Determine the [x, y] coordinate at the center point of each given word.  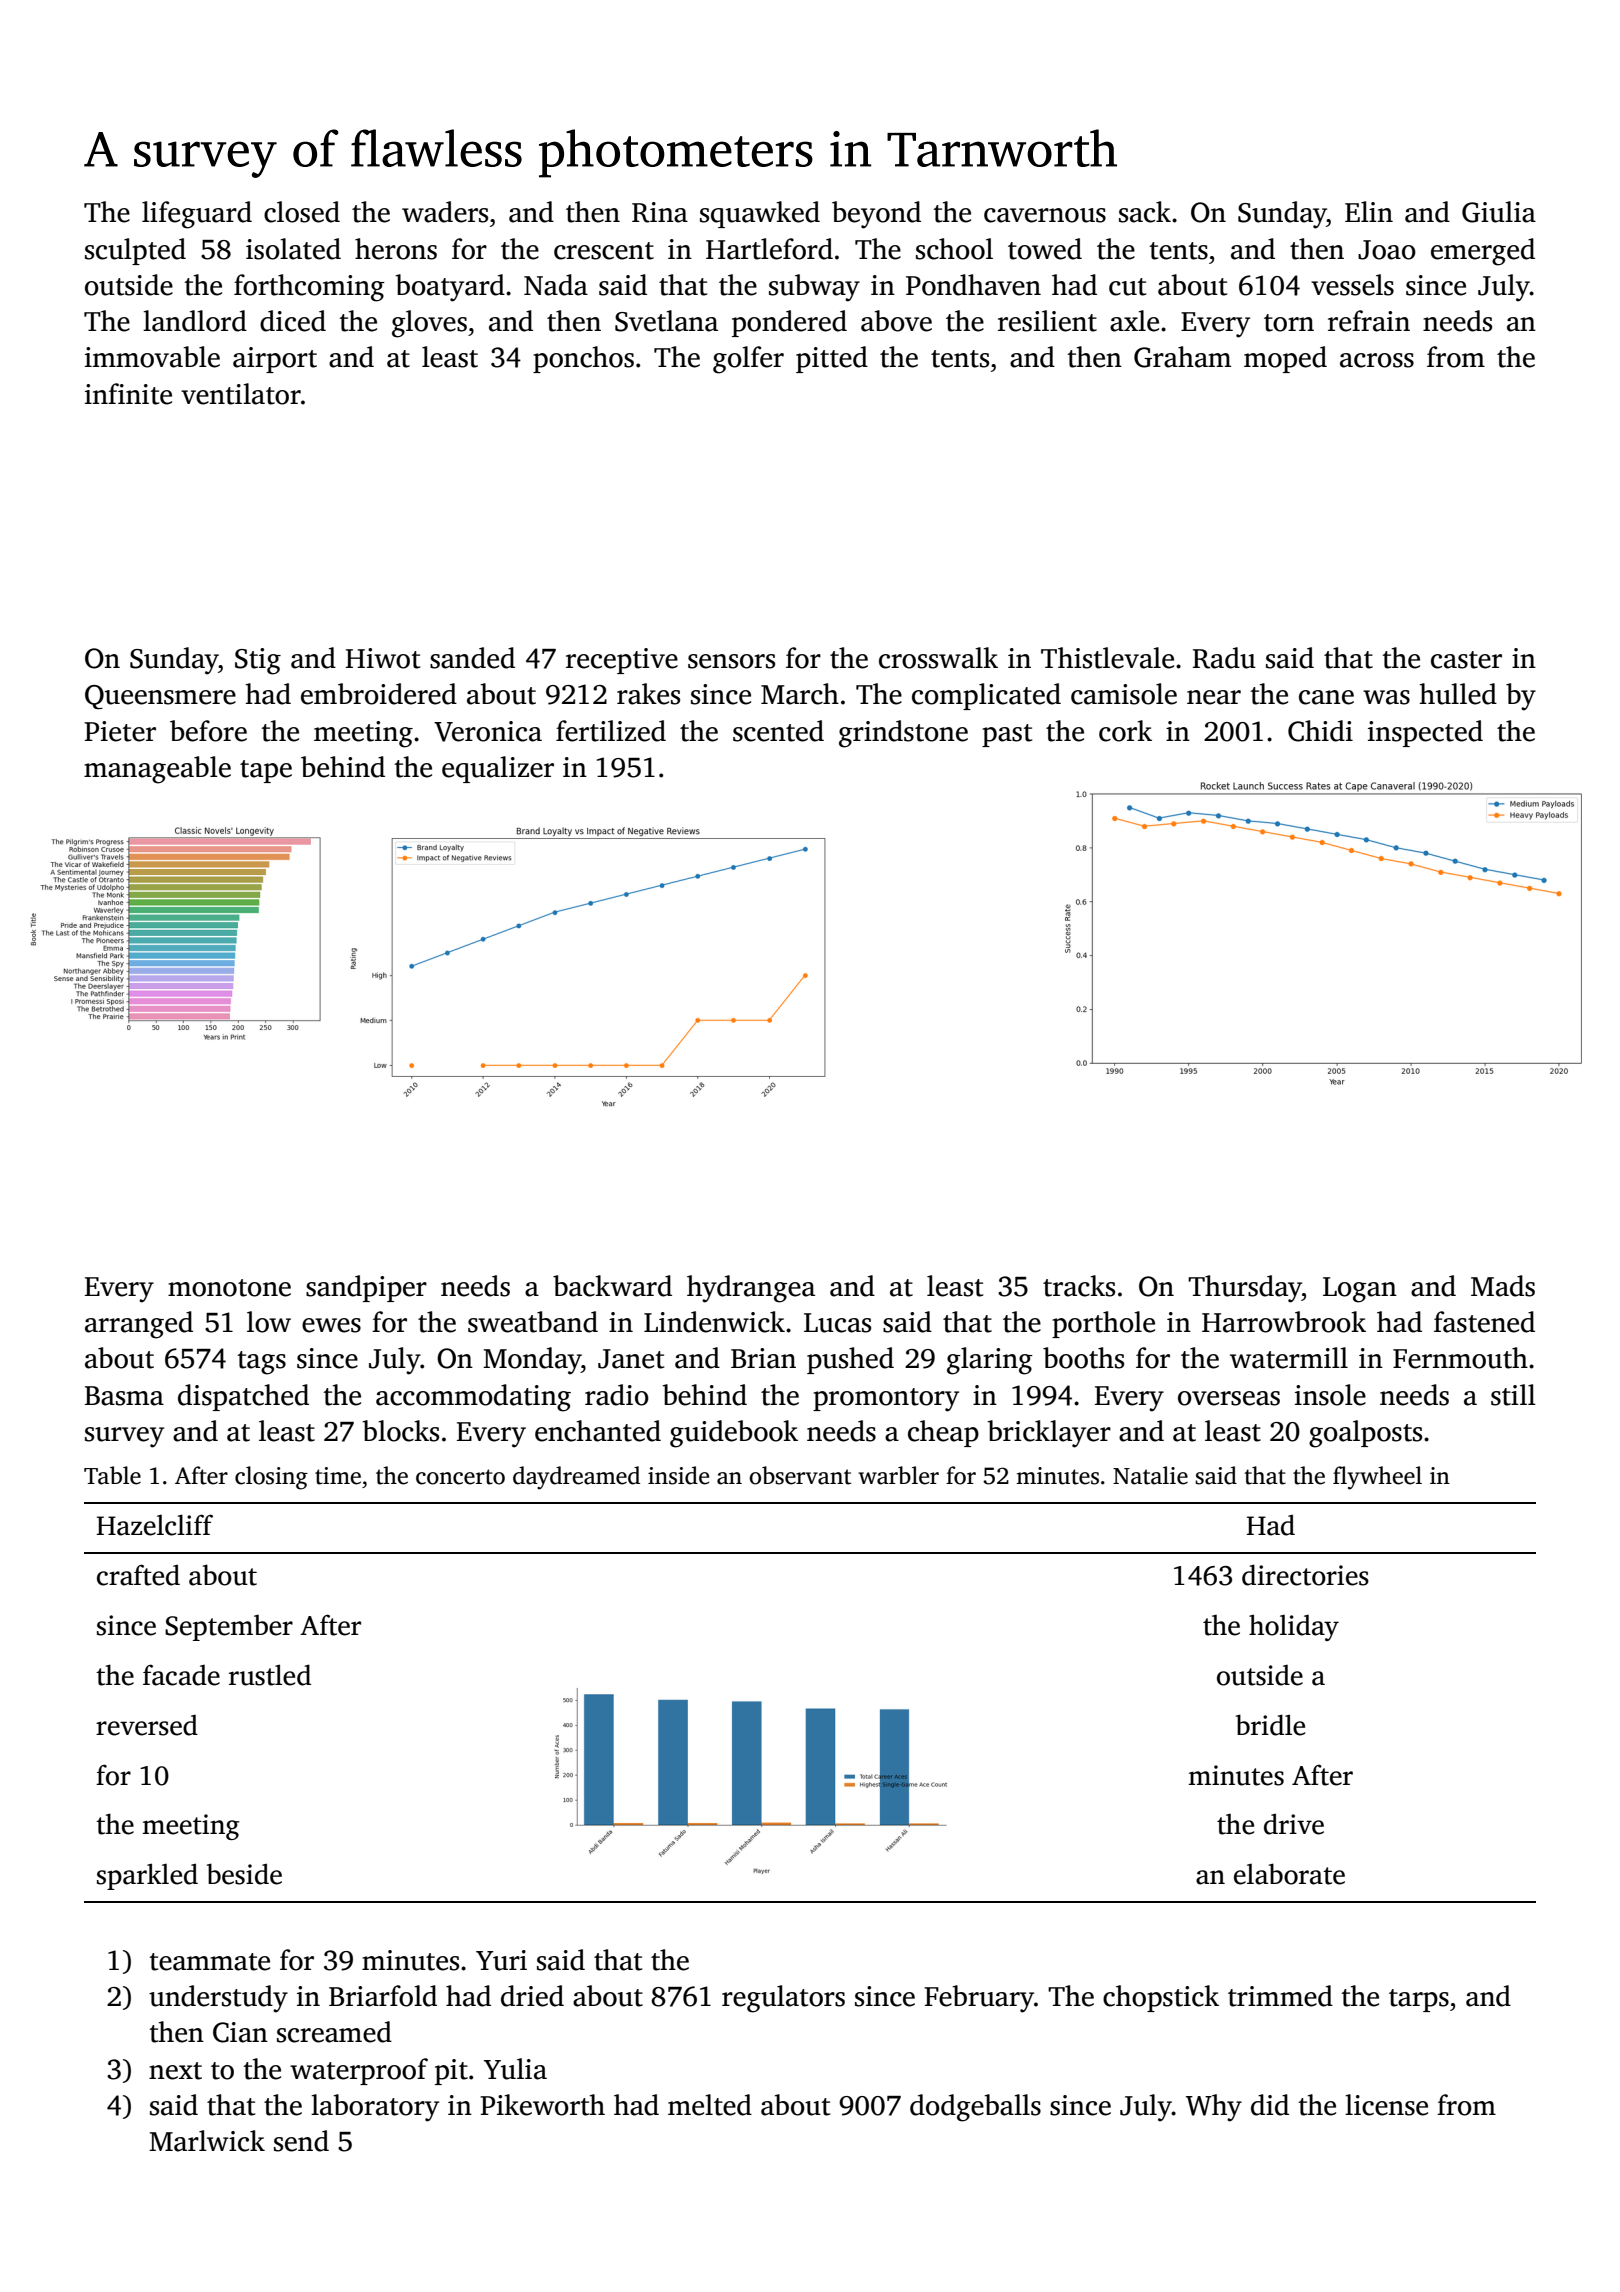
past [1007, 735]
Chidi [1320, 731]
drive [1294, 1824]
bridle [1270, 1725]
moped [1285, 359]
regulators [783, 1999]
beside [244, 1874]
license [1386, 2105]
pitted [832, 359]
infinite [128, 394]
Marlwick [207, 2141]
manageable [157, 770]
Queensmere [160, 697]
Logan [1360, 1290]
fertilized [611, 731]
